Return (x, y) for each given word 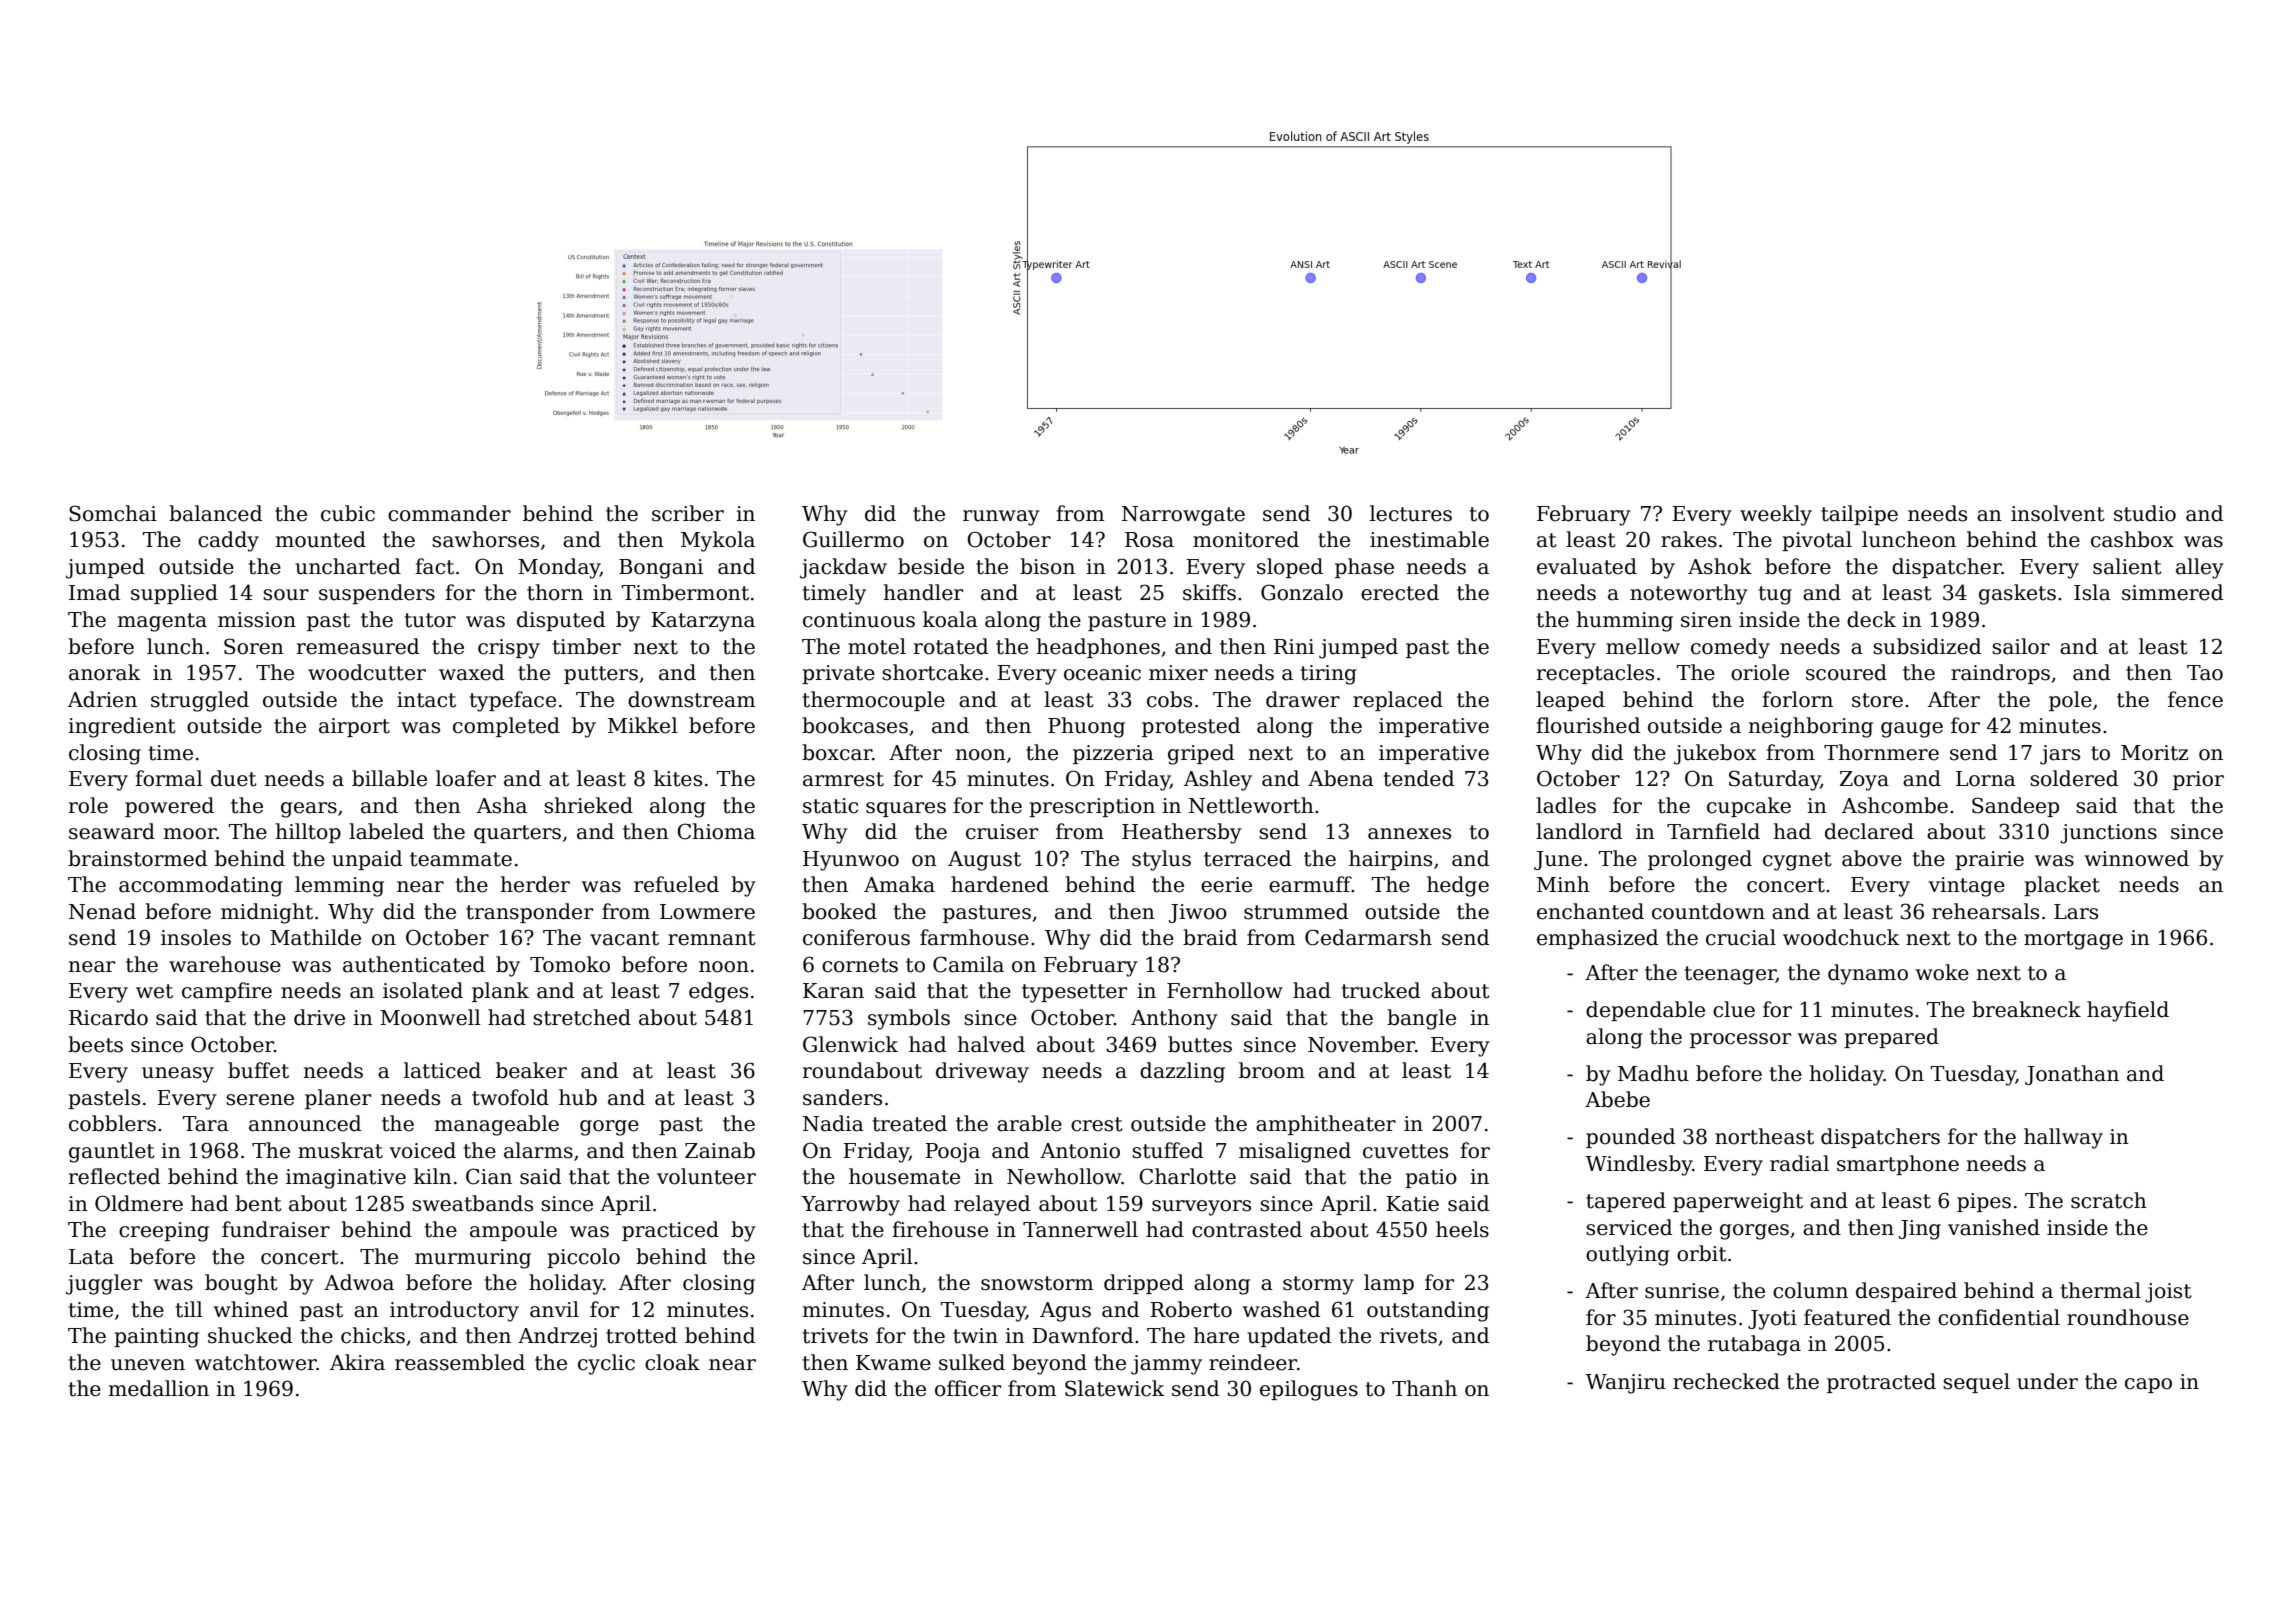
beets (95, 1044)
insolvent (2058, 513)
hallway (2063, 1138)
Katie (1412, 1204)
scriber (688, 513)
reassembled (460, 1362)
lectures (1411, 513)
